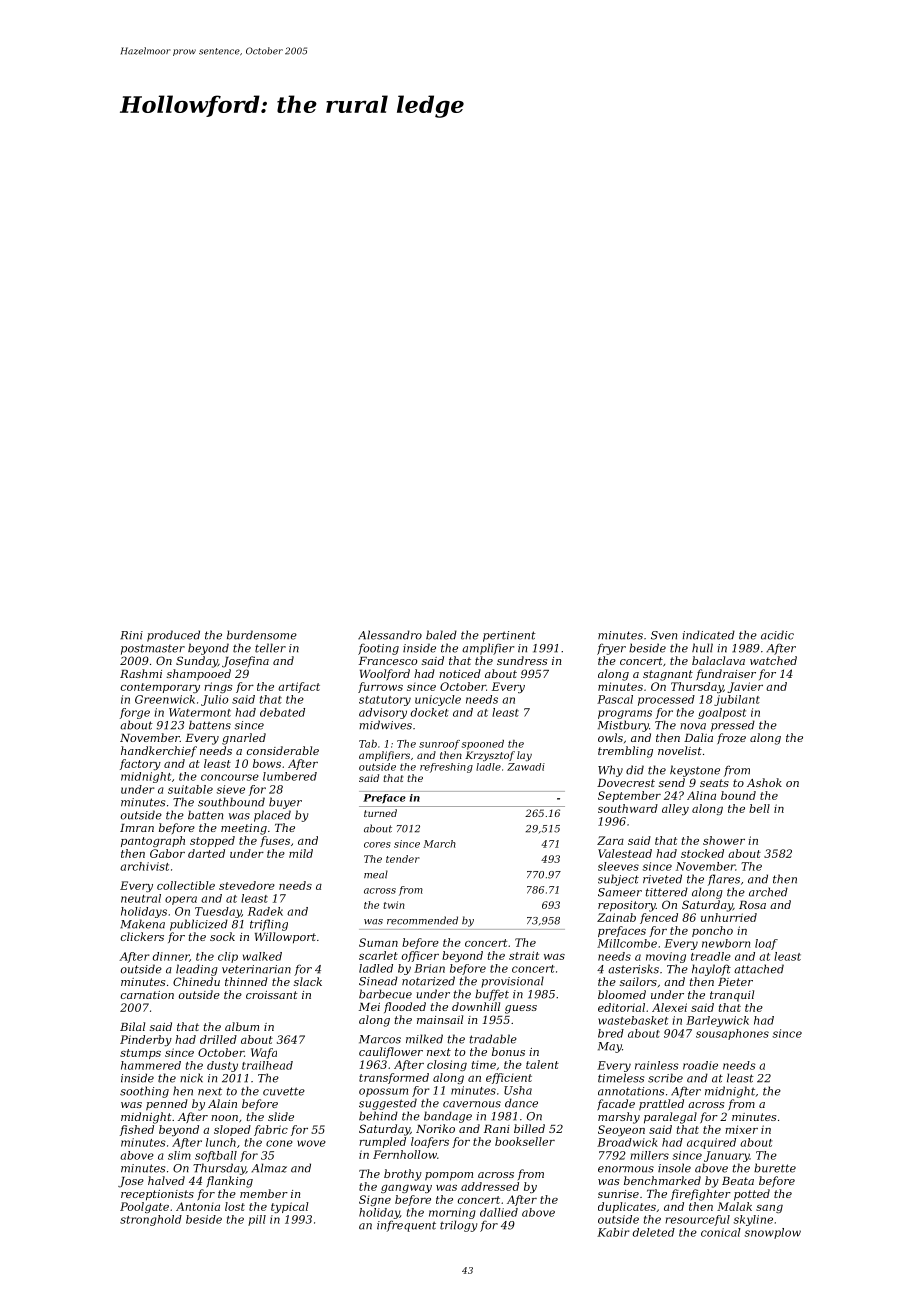 The image size is (924, 1308). Describe the element at coordinates (135, 713) in the screenshot. I see `forge` at that location.
